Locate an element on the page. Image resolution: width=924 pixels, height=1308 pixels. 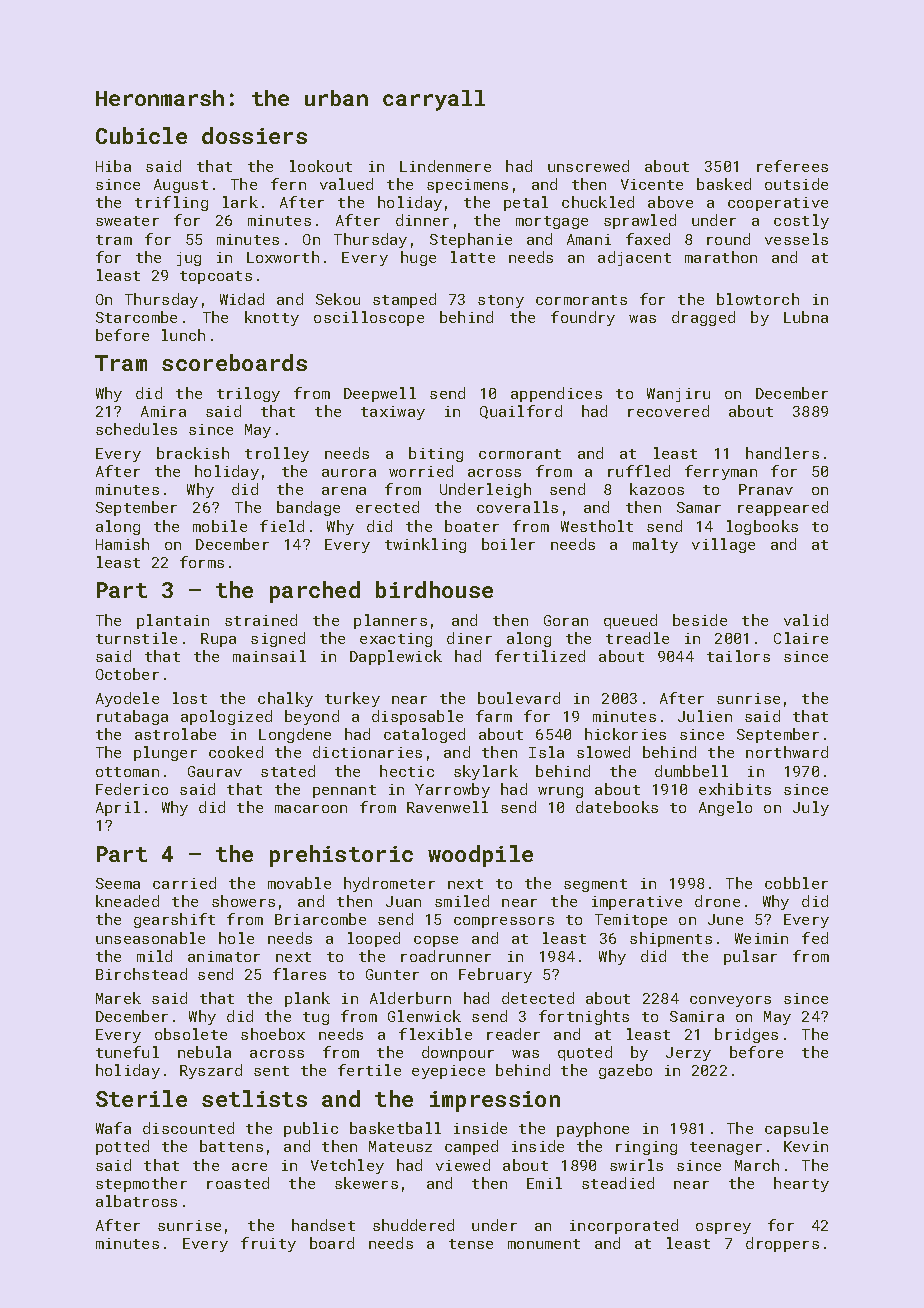
Lindenmere is located at coordinates (445, 166).
